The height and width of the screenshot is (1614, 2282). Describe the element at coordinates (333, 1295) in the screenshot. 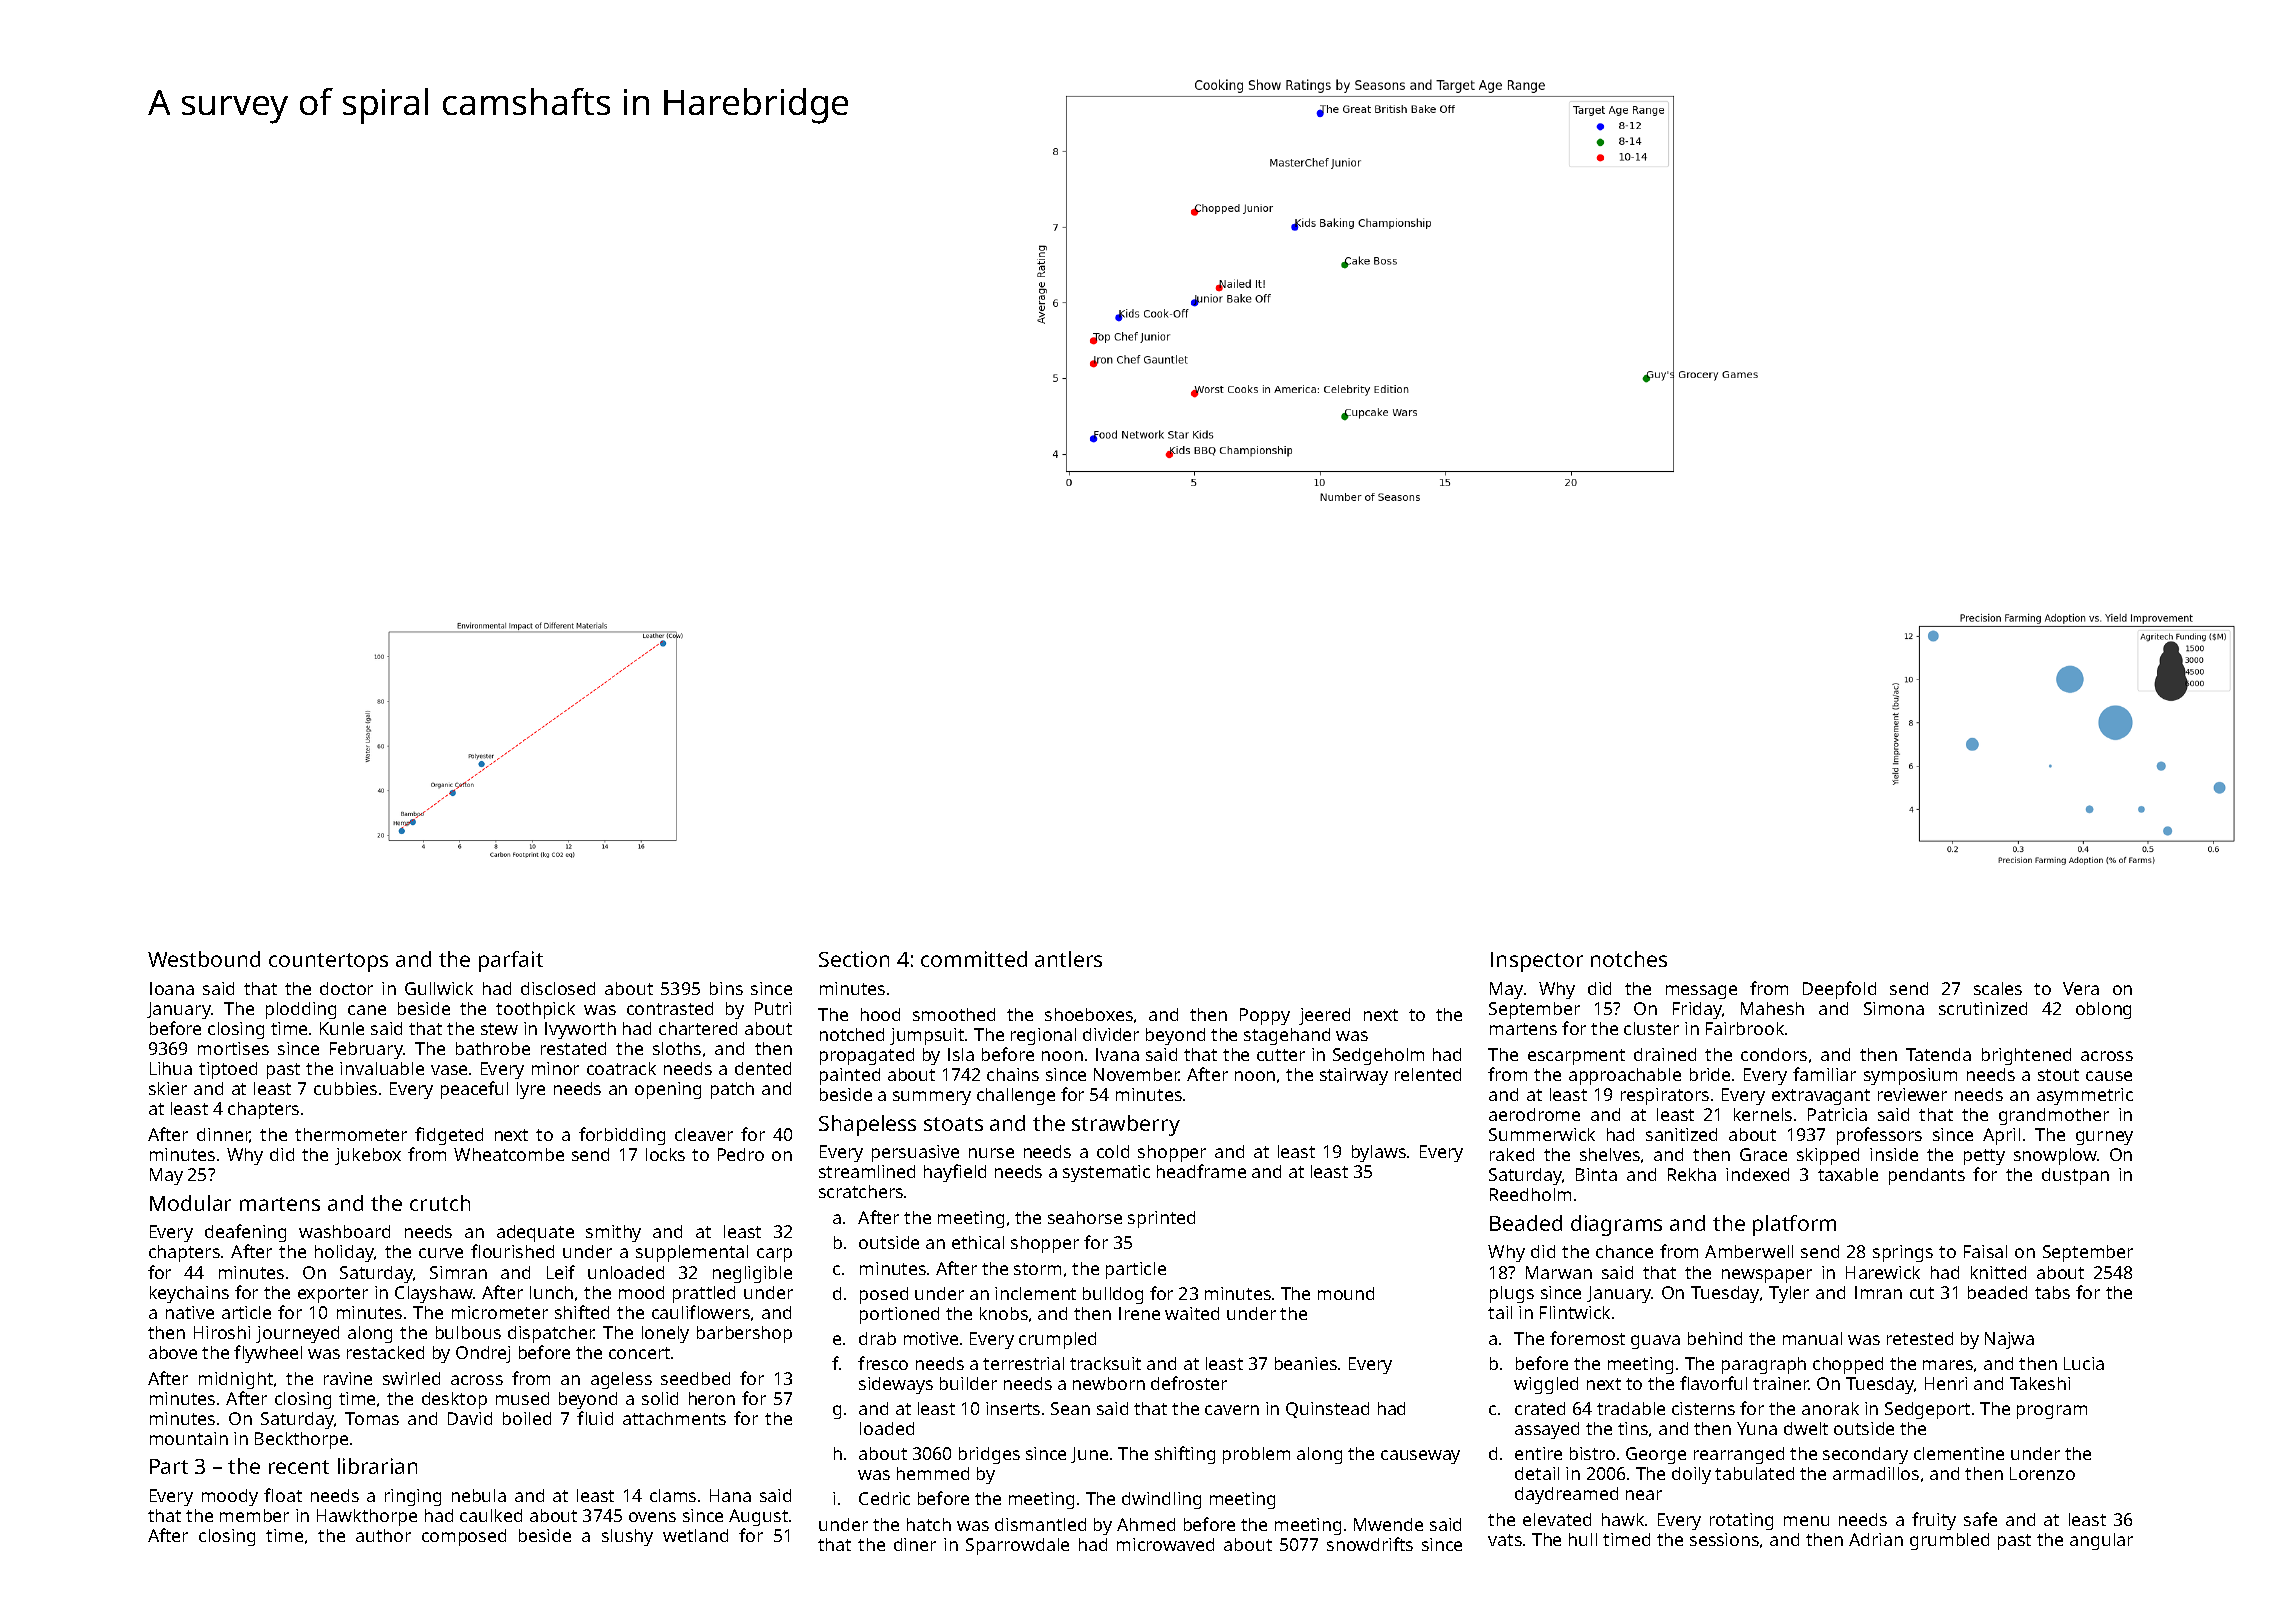

I see `exporter` at that location.
